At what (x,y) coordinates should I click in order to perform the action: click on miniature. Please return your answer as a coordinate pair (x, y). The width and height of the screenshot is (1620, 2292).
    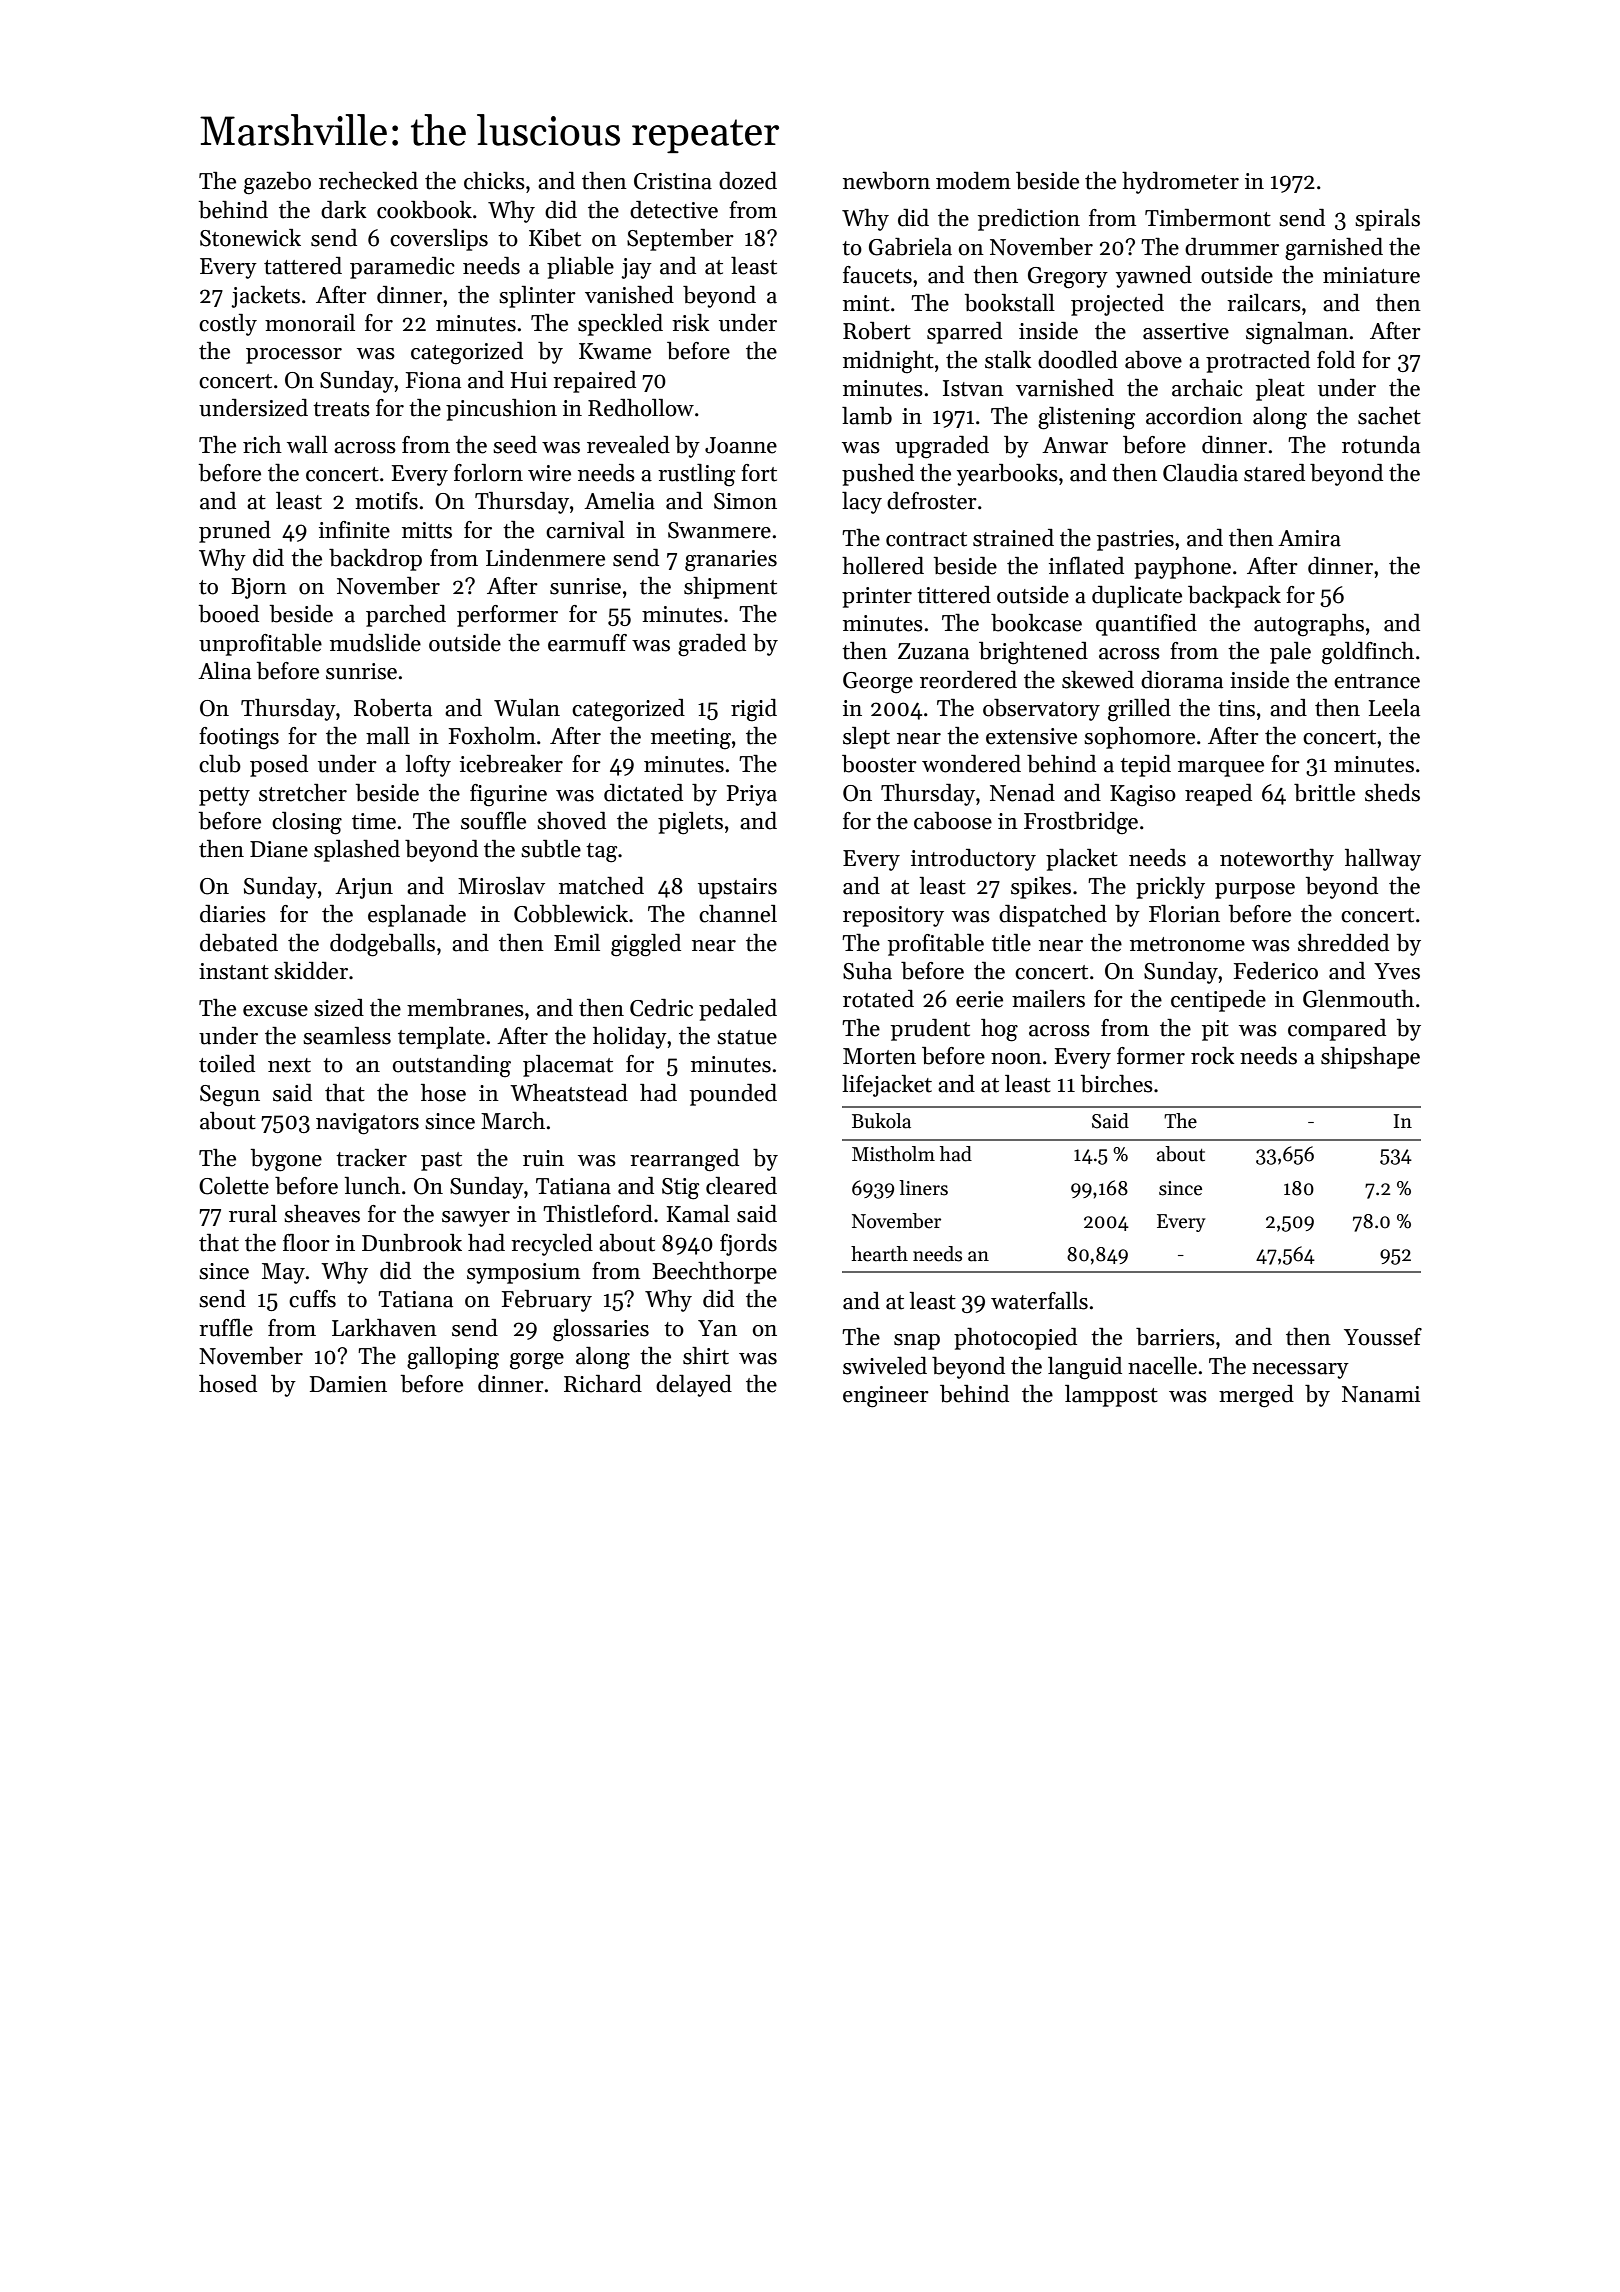
    Looking at the image, I should click on (1371, 275).
